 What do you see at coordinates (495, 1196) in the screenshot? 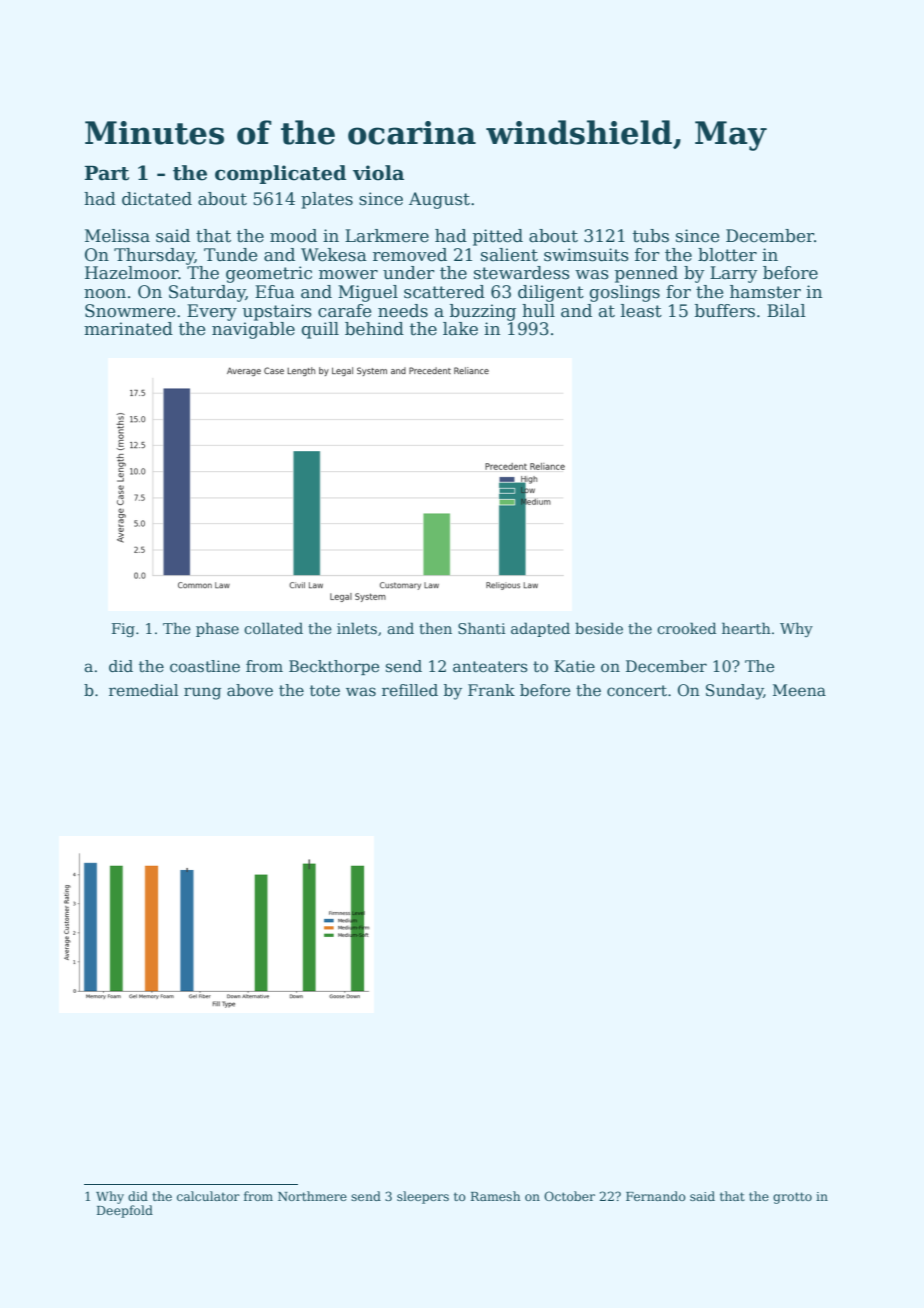
I see `Ramesh` at bounding box center [495, 1196].
